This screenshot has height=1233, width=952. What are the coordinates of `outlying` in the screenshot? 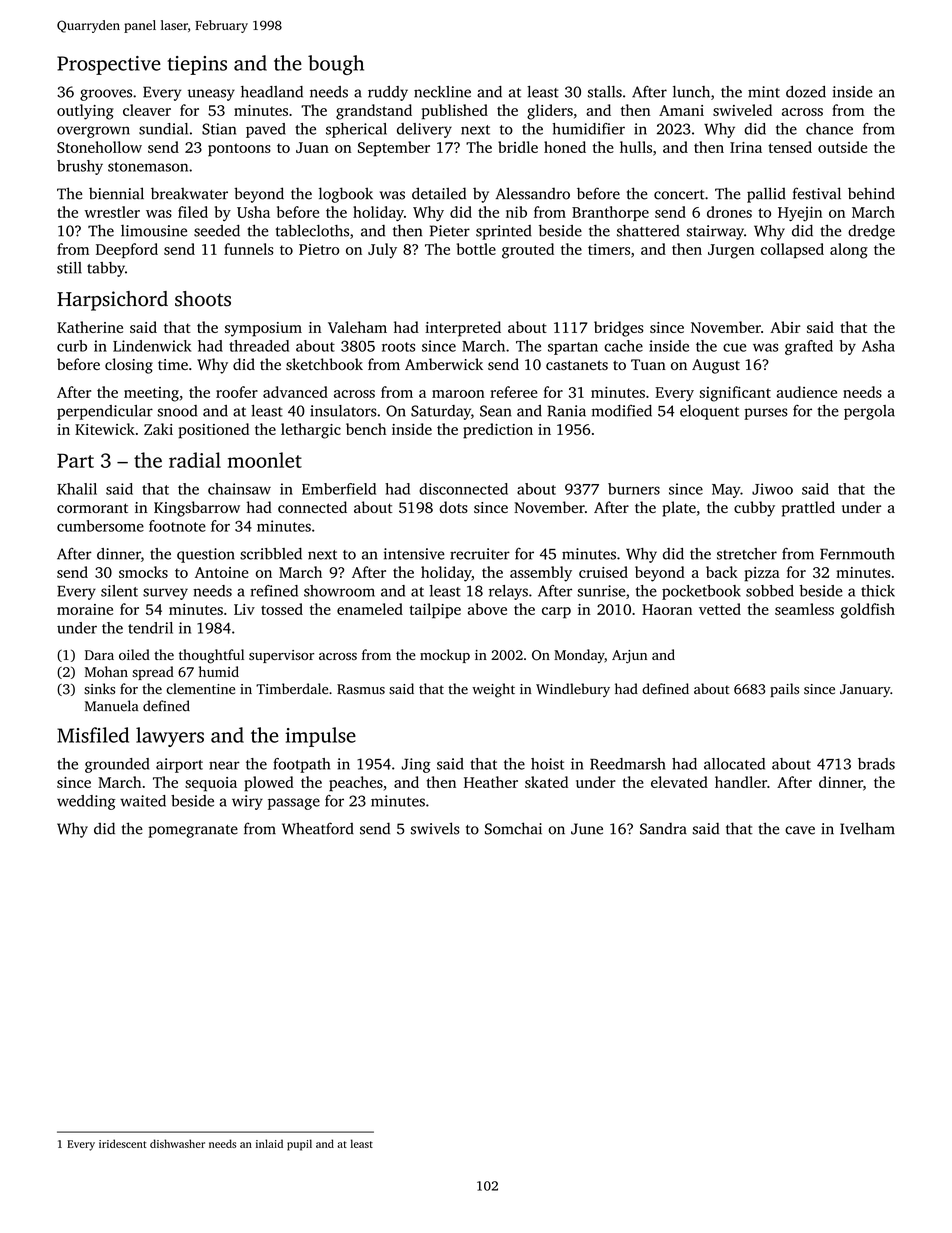 It's located at (85, 112).
